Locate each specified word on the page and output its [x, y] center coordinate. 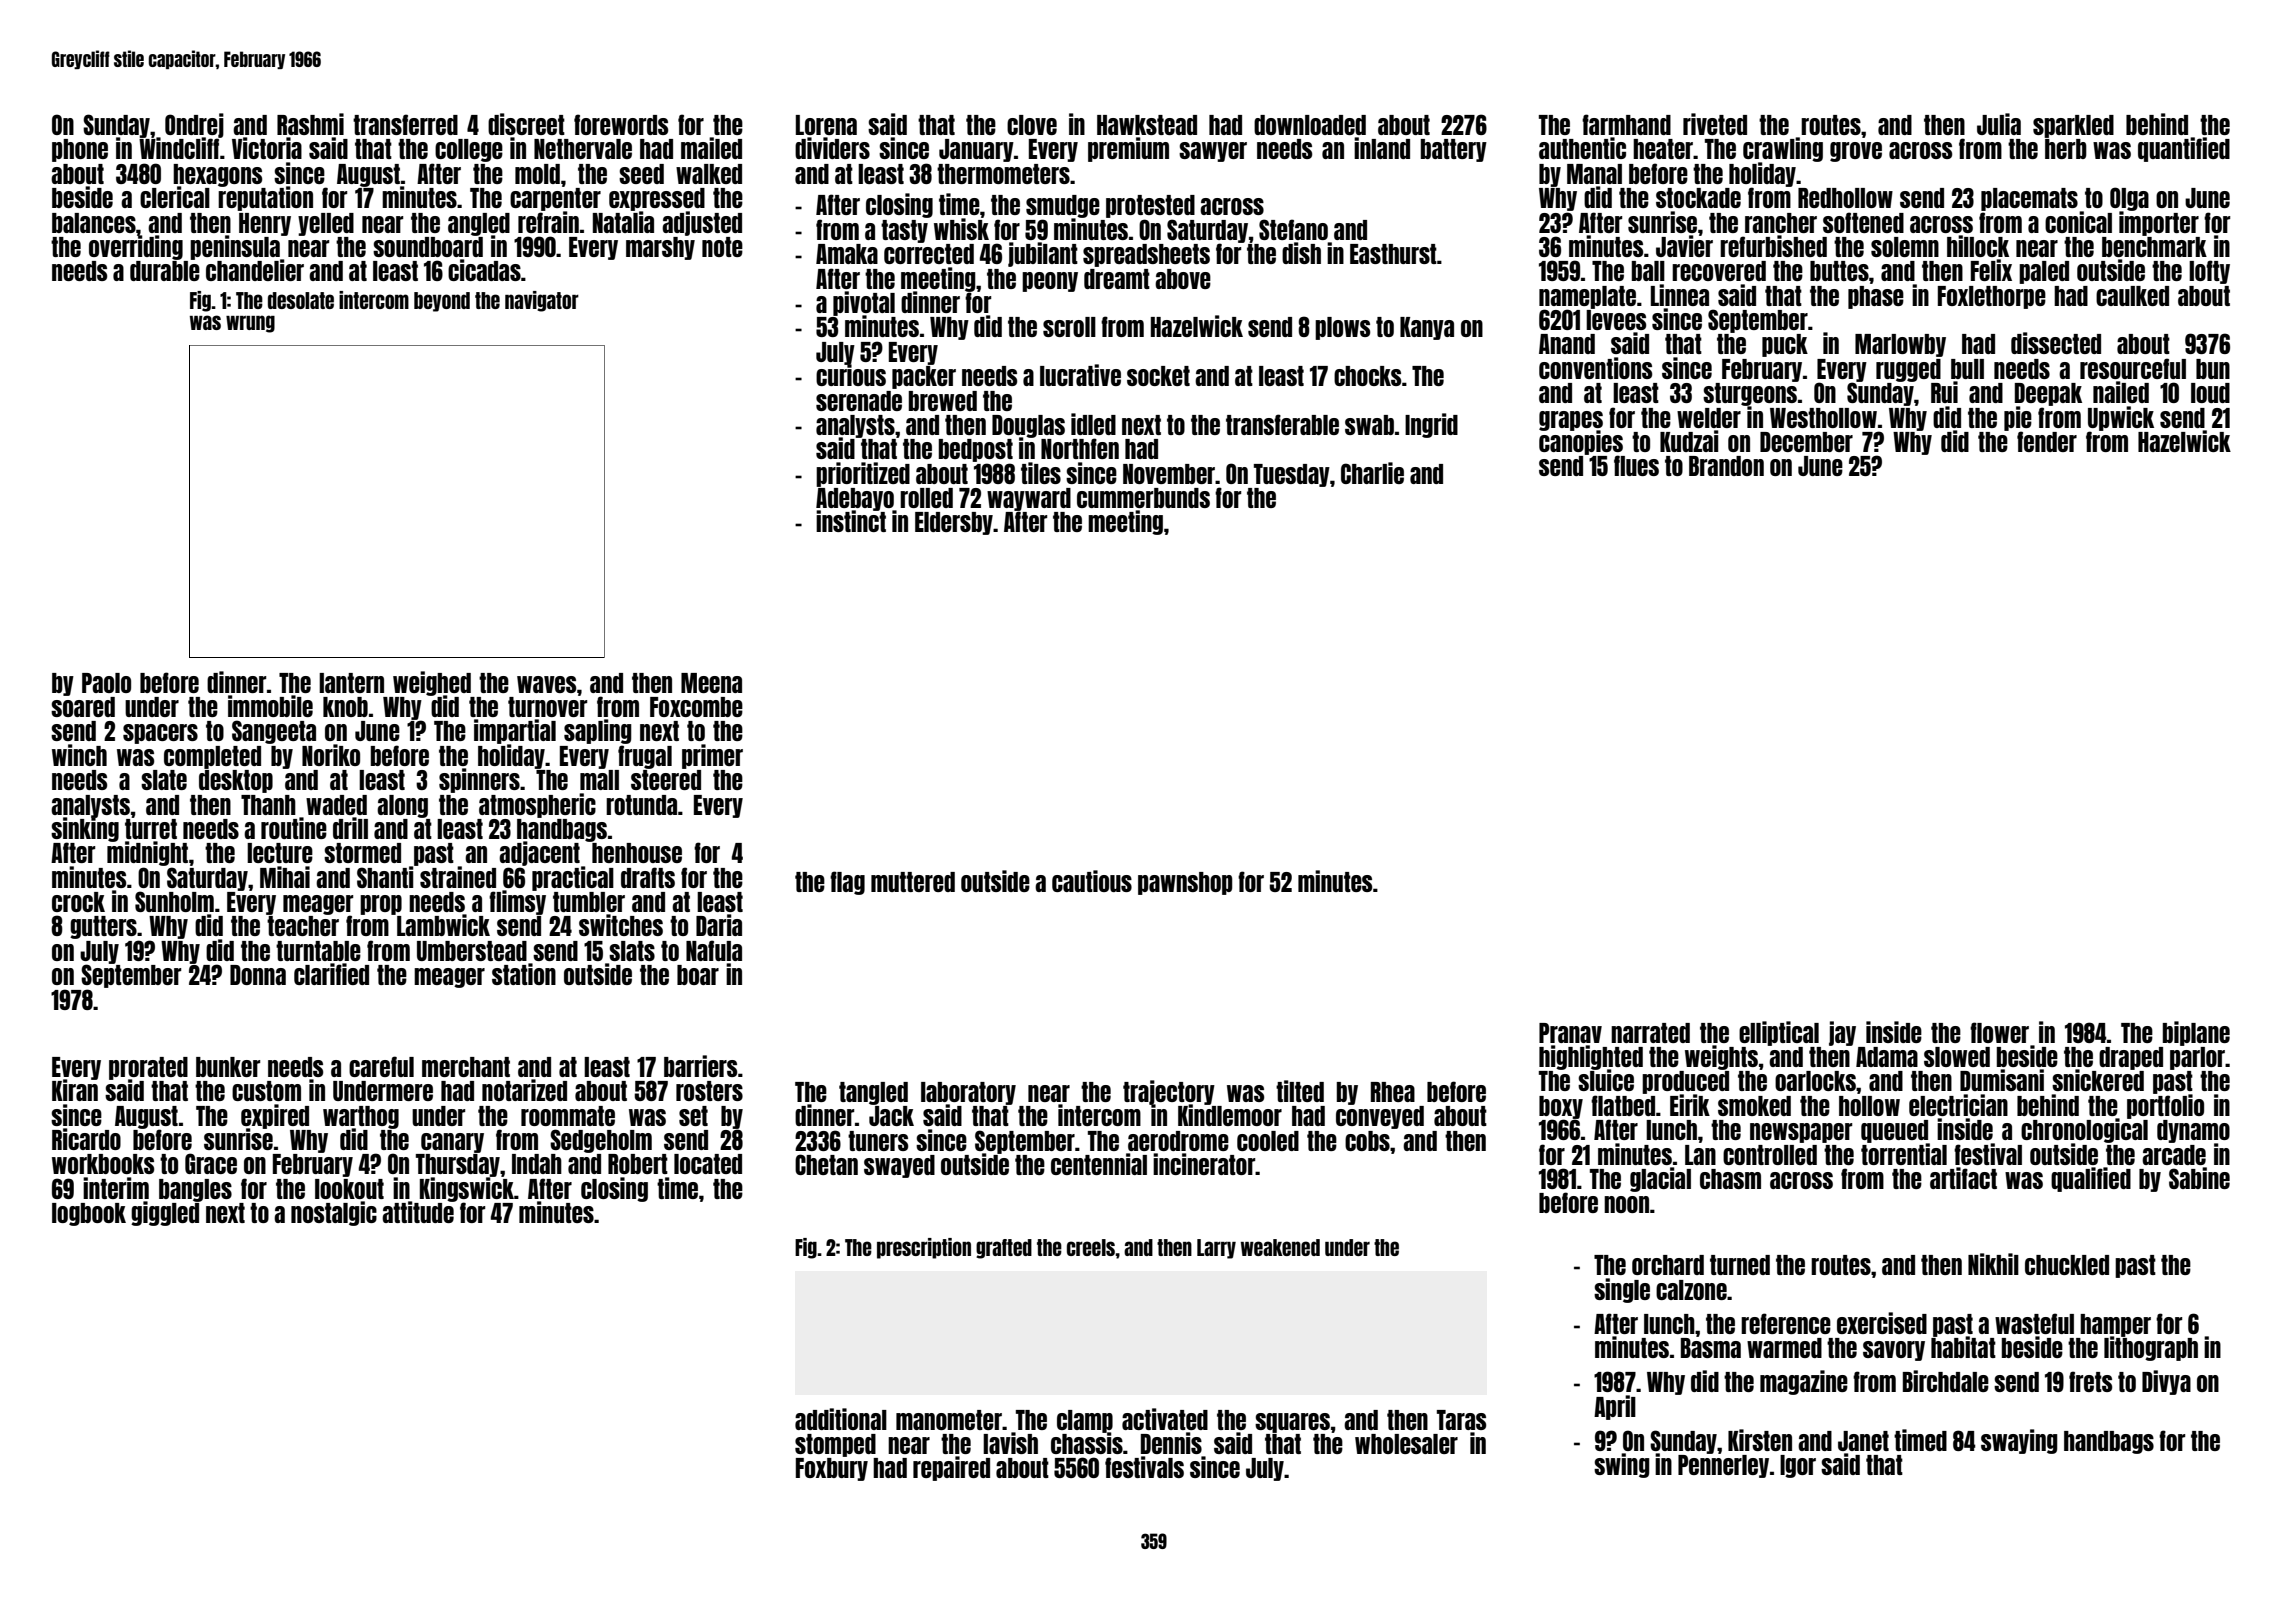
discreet [526, 124]
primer [712, 756]
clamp [1085, 1421]
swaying [2019, 1441]
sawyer [1213, 152]
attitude [418, 1212]
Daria [719, 925]
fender [2047, 441]
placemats [2029, 199]
